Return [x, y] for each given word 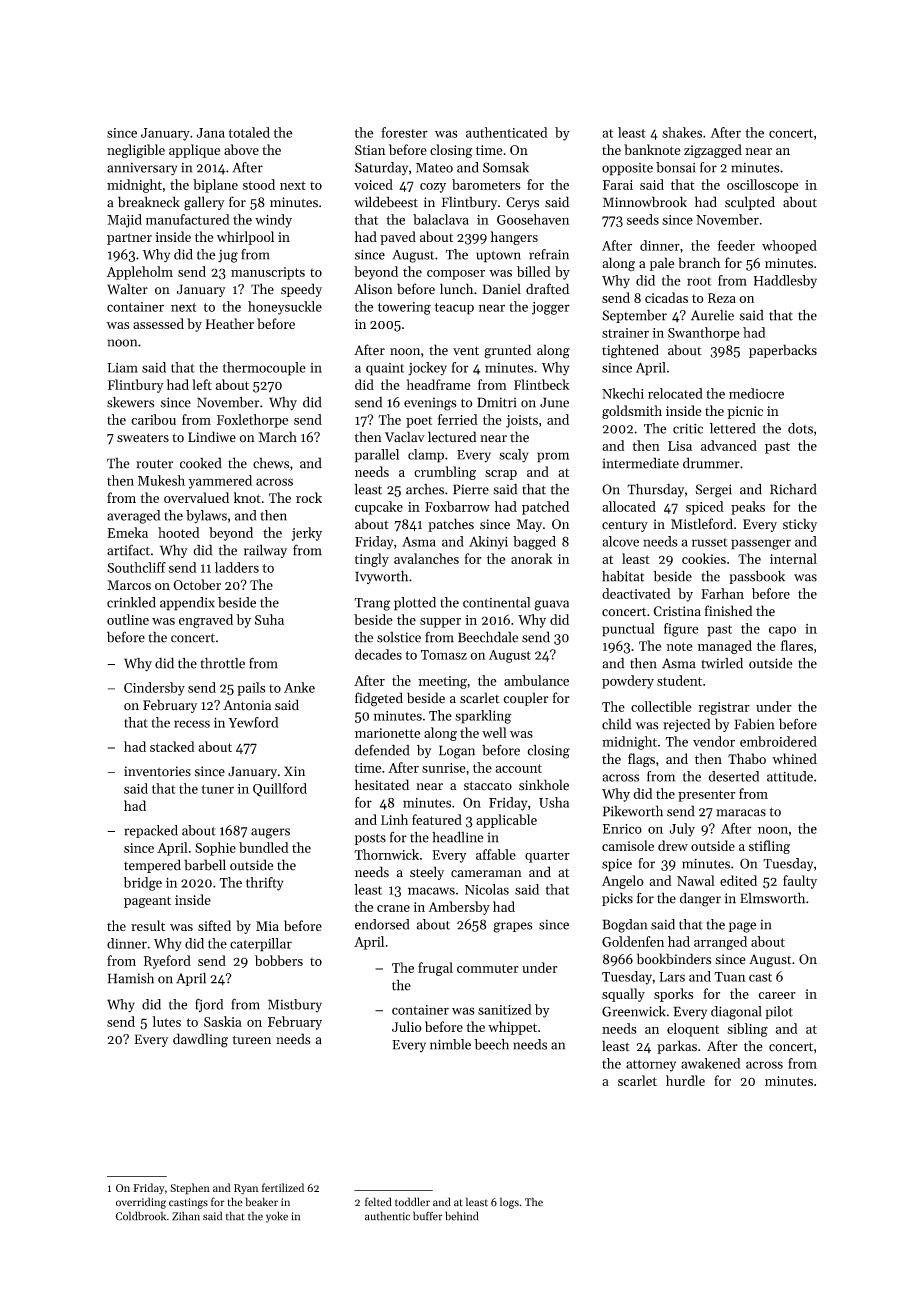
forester [404, 132]
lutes [166, 1021]
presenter [706, 796]
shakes [682, 132]
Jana [210, 133]
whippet [512, 1028]
